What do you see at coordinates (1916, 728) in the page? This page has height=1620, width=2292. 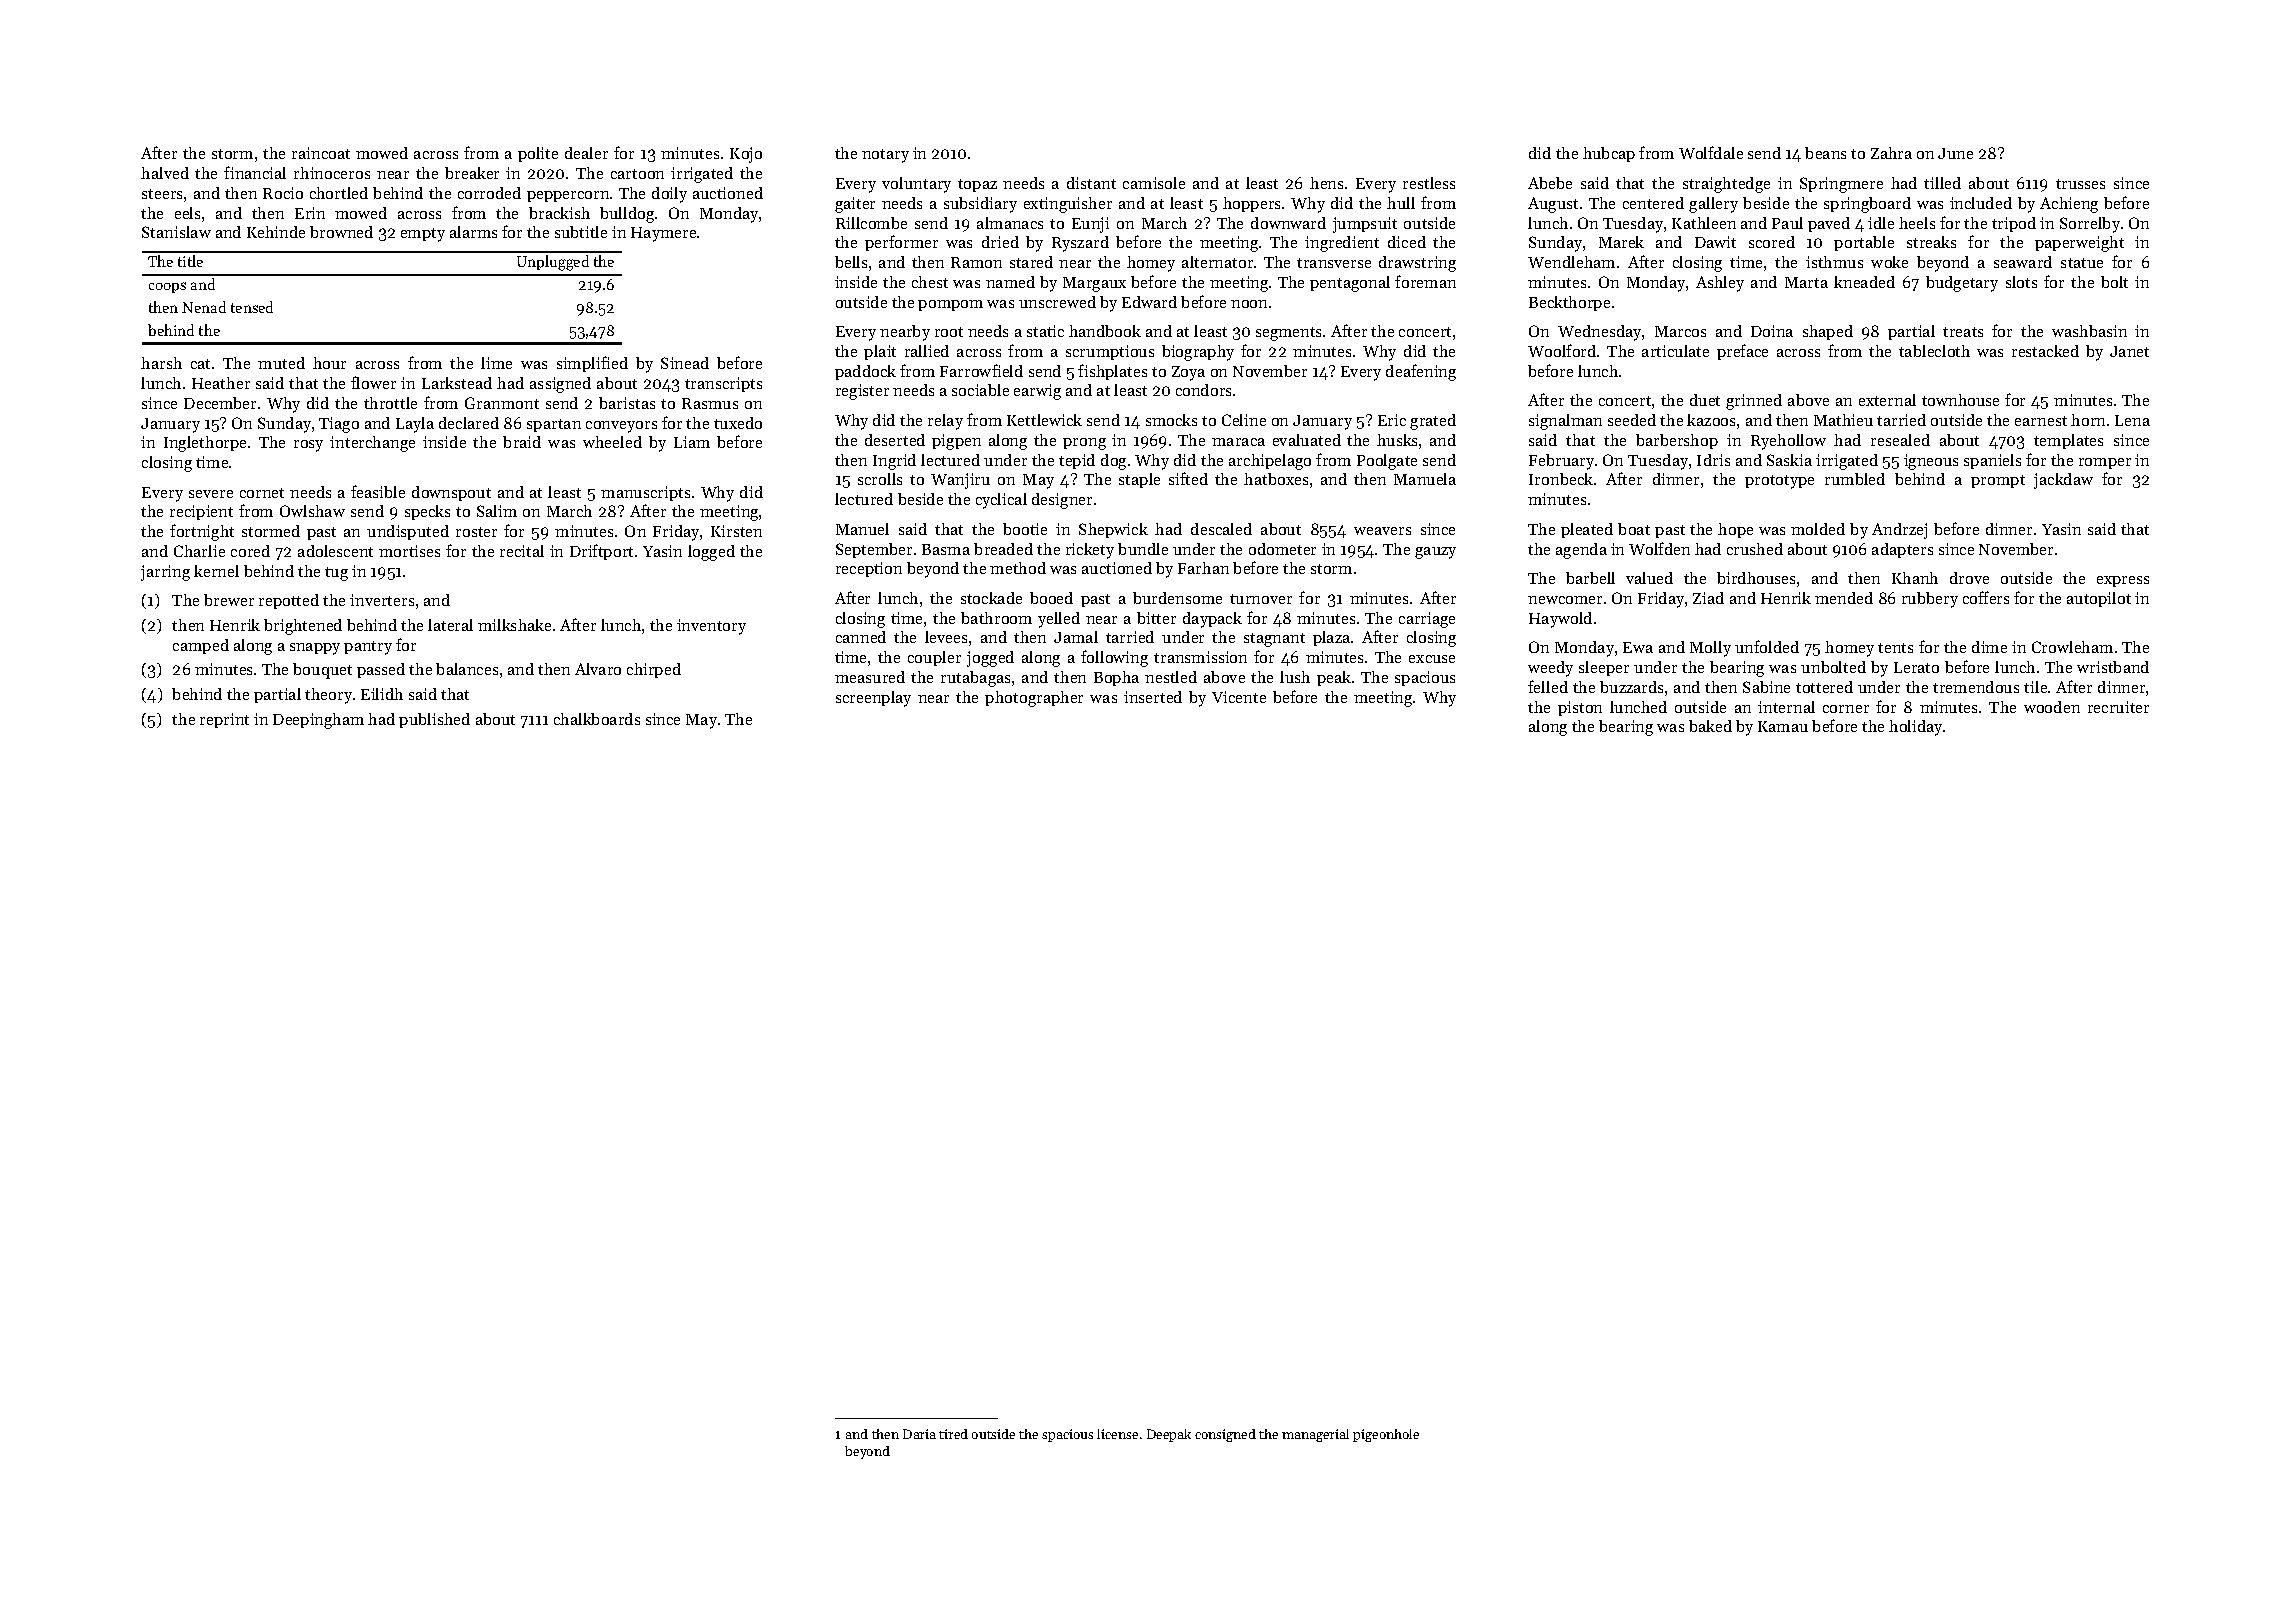 I see `holiday` at bounding box center [1916, 728].
